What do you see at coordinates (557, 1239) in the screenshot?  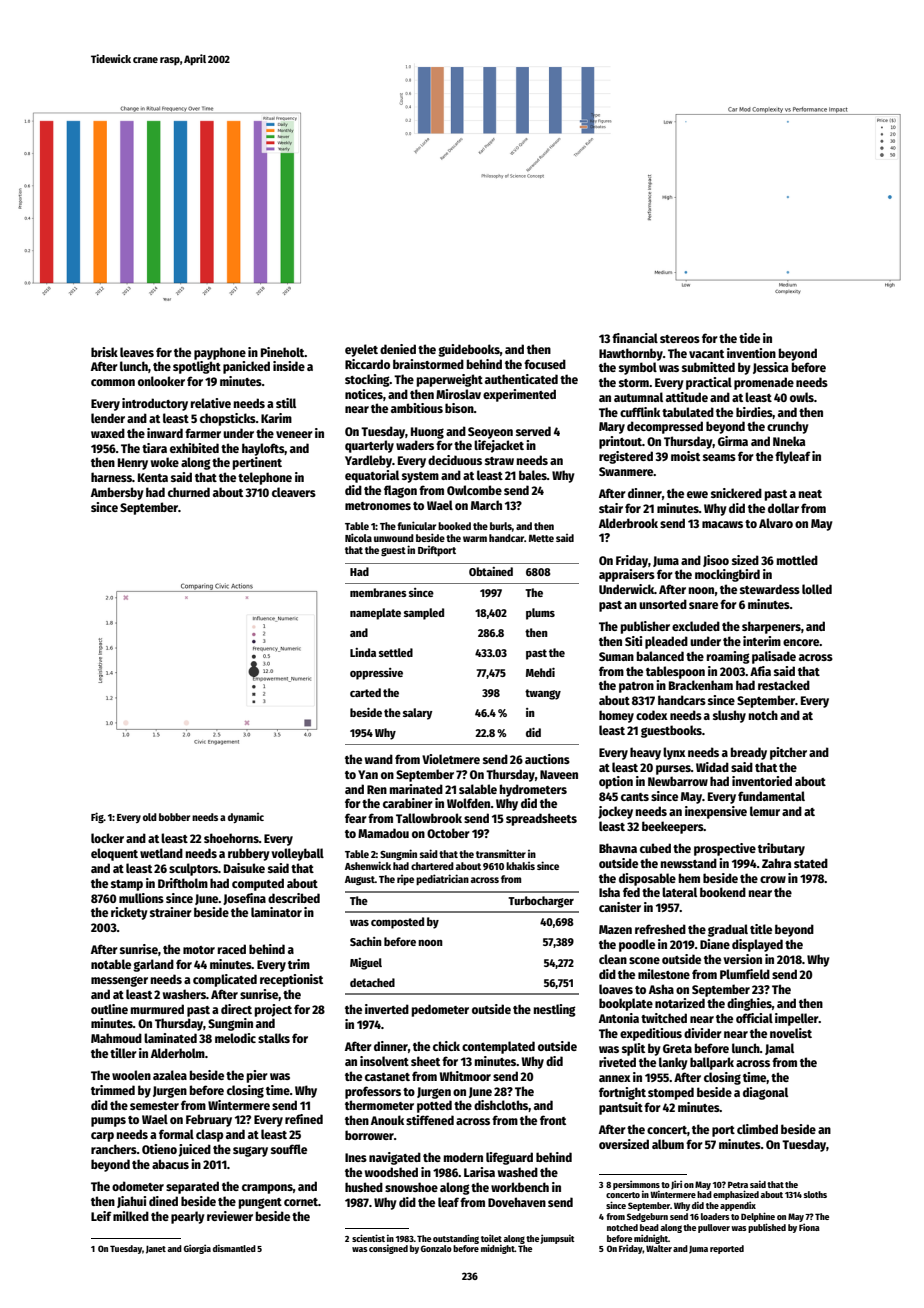 I see `jumpsuit` at bounding box center [557, 1239].
